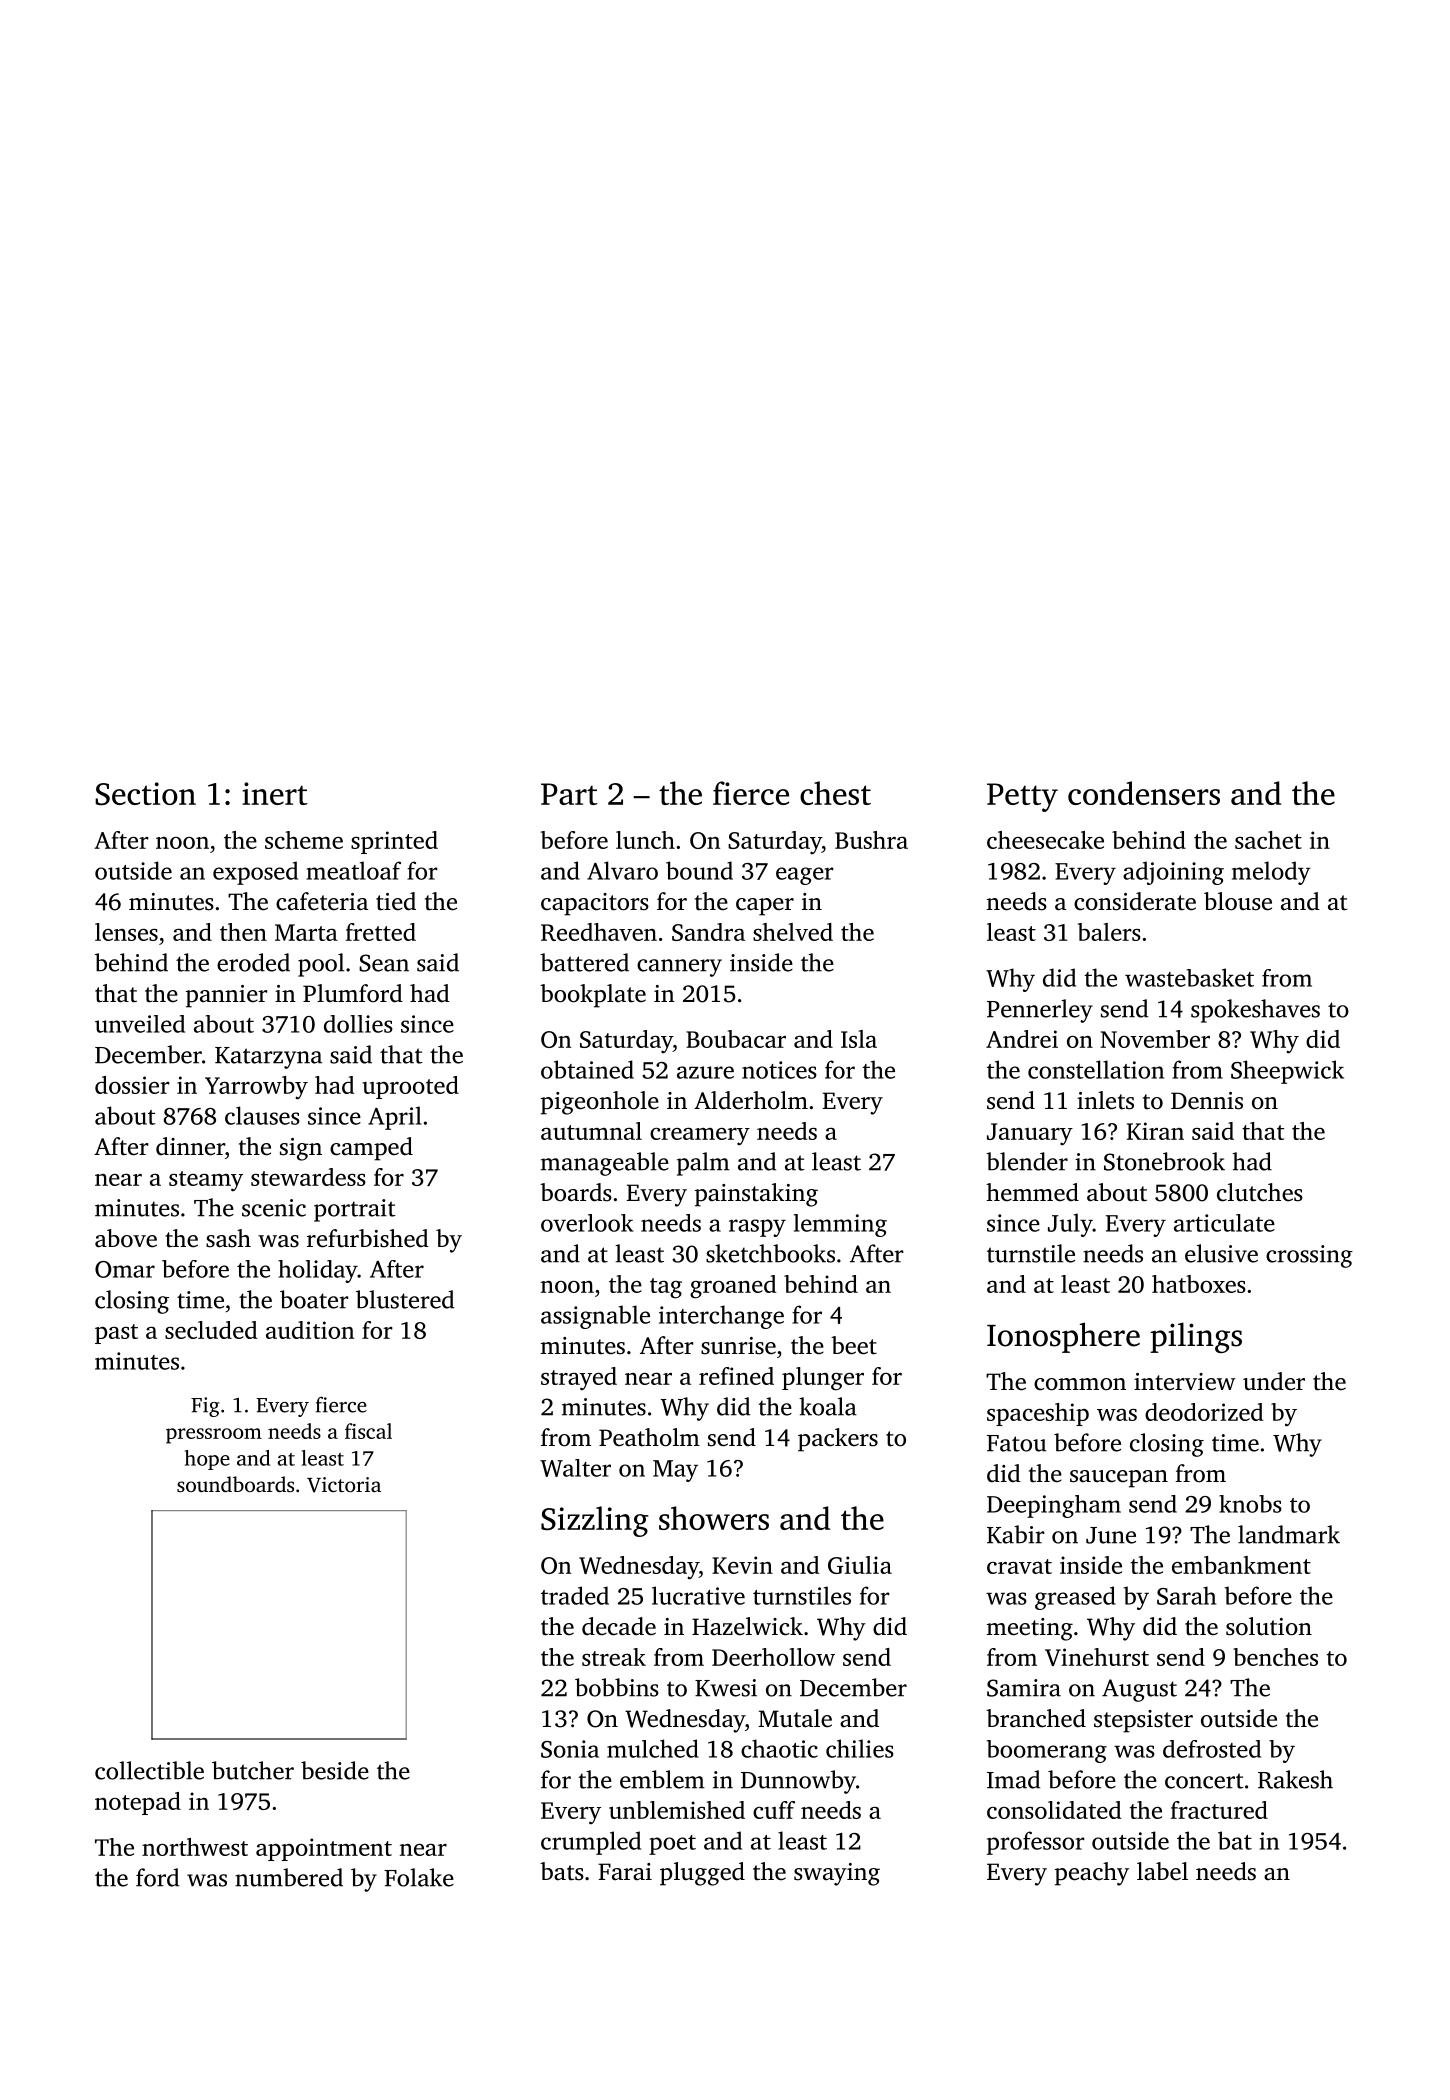 The height and width of the page is (2100, 1450). What do you see at coordinates (1219, 1810) in the page?
I see `fractured` at bounding box center [1219, 1810].
